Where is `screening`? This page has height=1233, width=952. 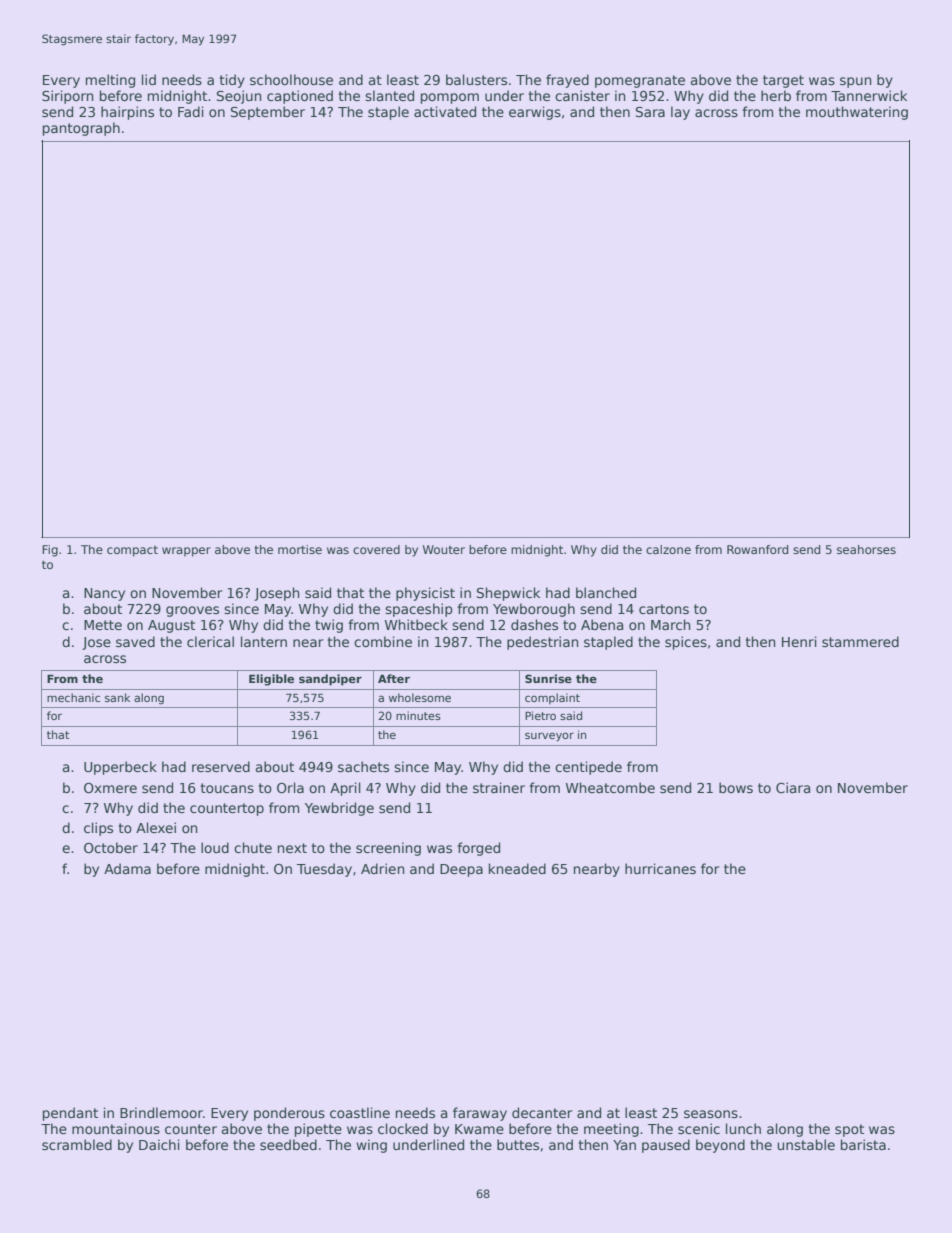
screening is located at coordinates (388, 849).
